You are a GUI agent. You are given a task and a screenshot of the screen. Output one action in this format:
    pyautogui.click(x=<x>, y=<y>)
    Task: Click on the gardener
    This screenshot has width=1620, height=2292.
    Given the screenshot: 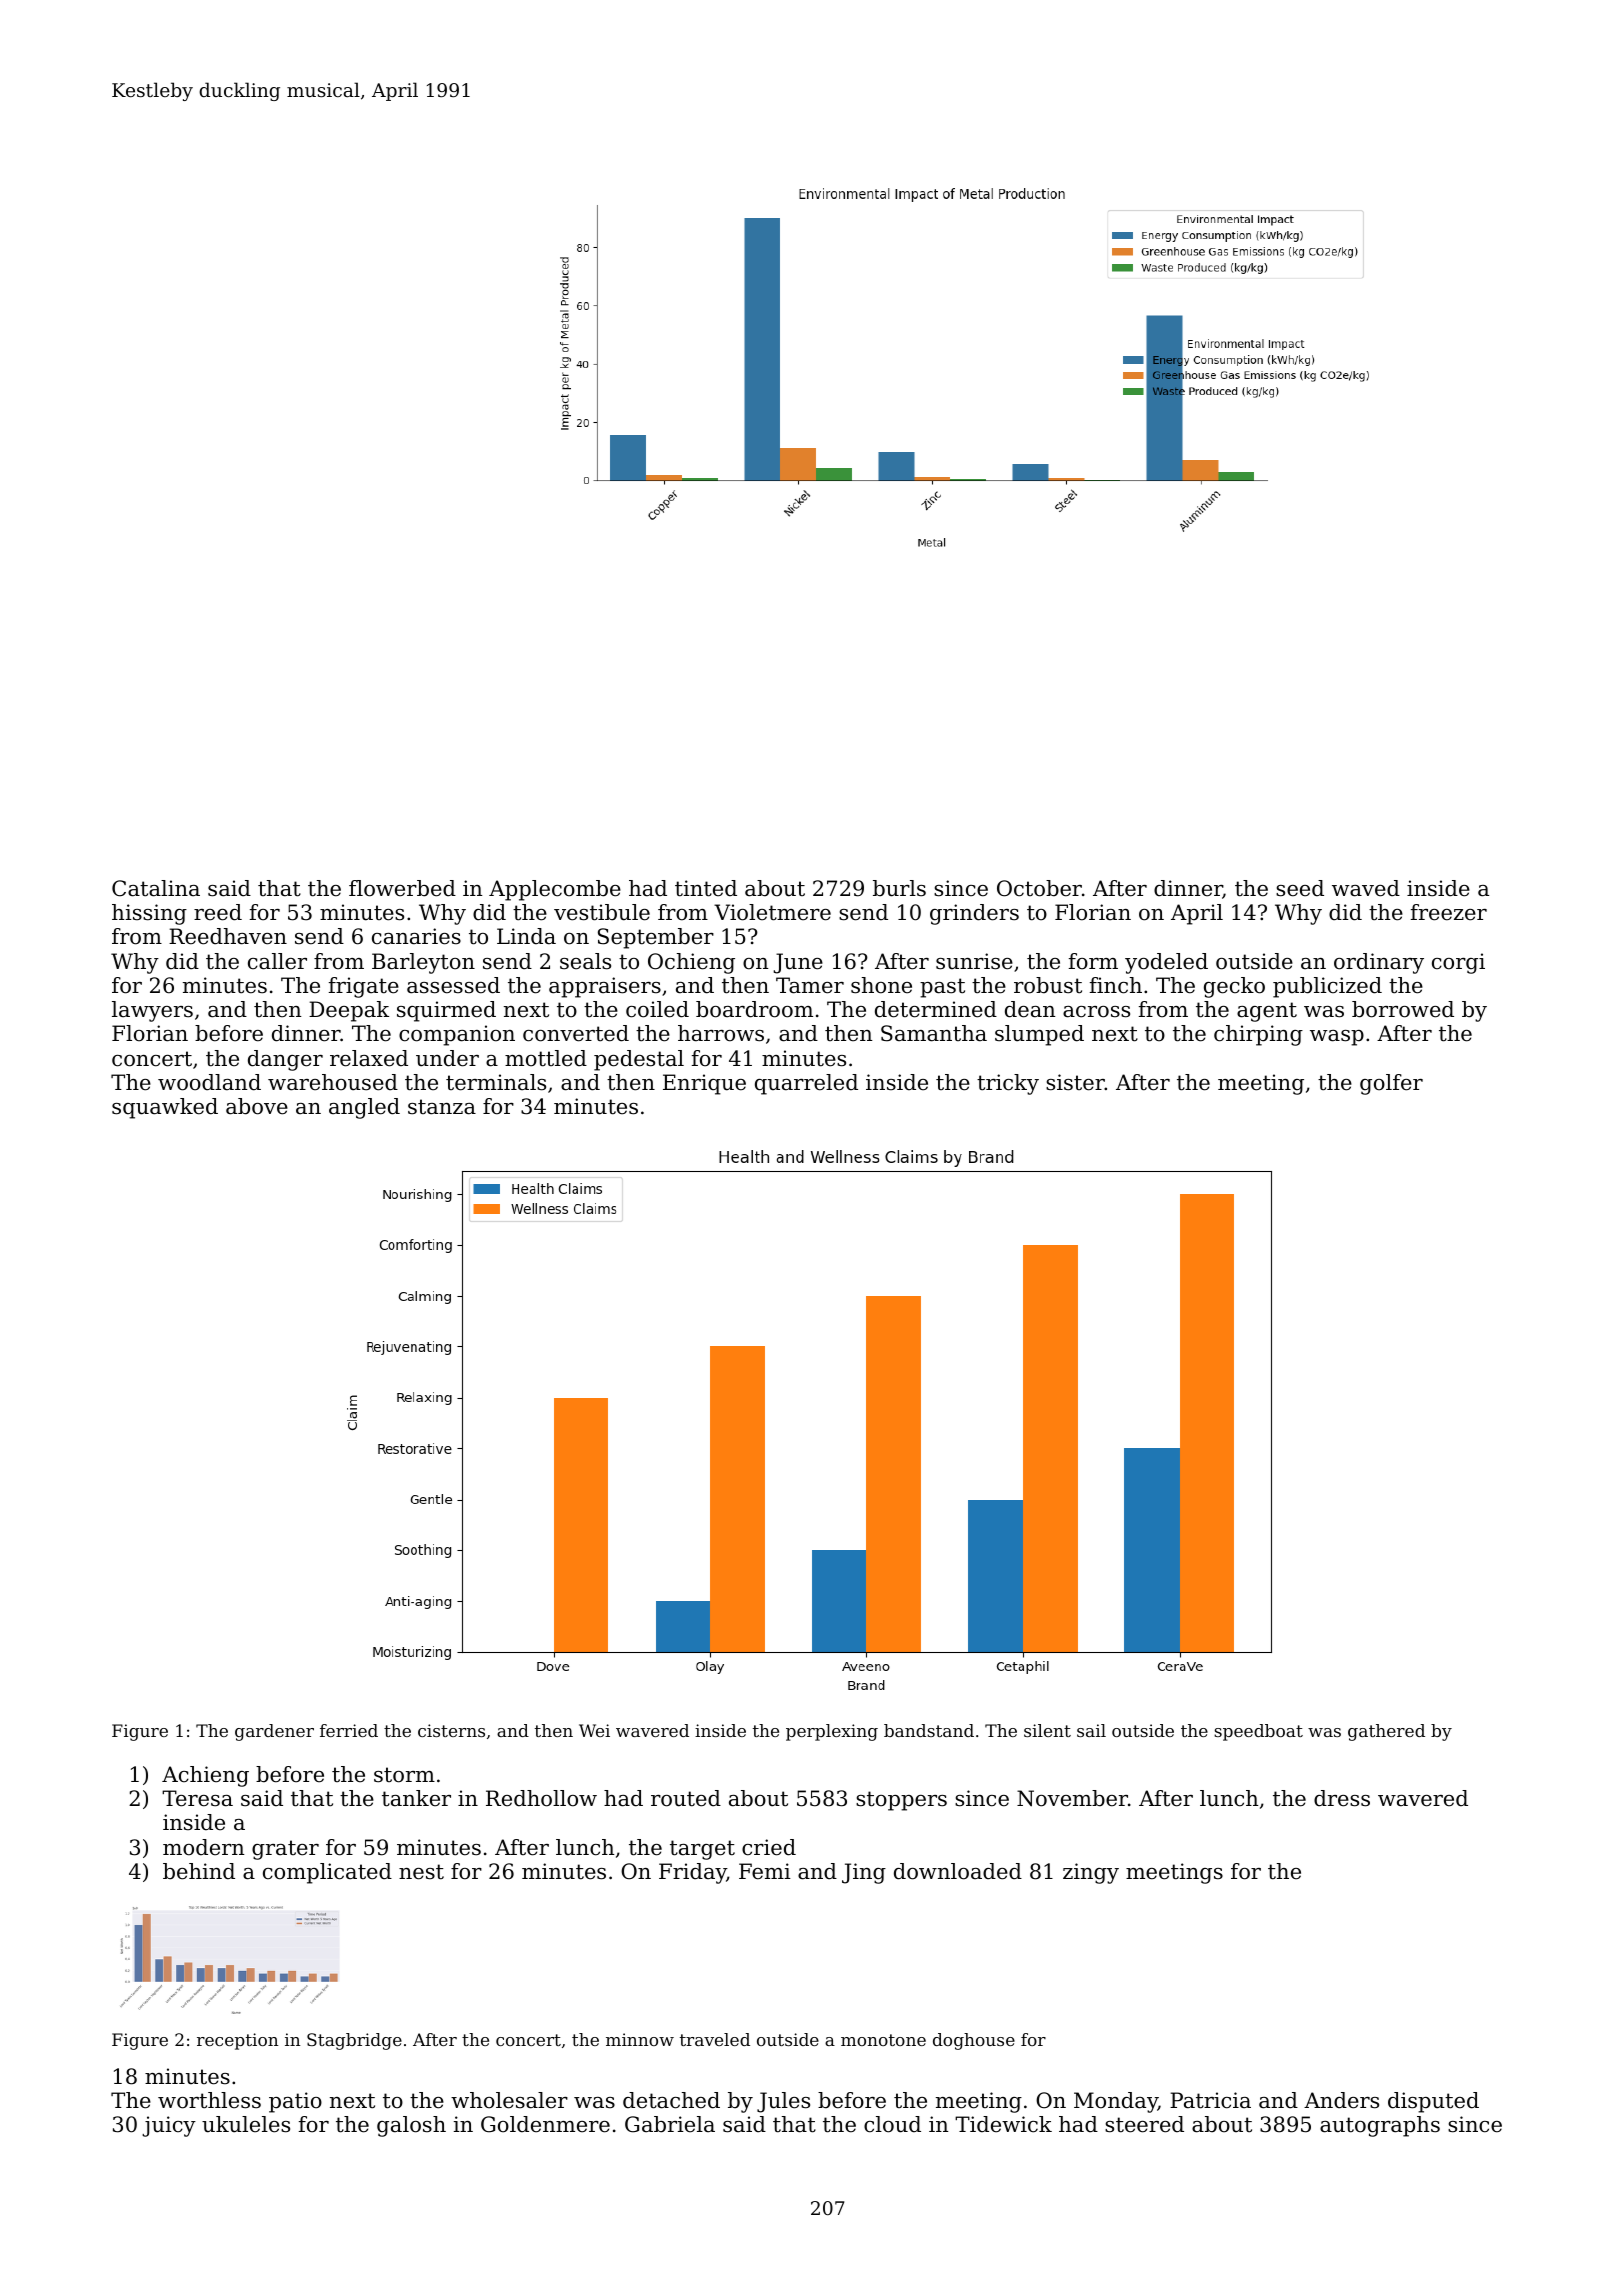 What is the action you would take?
    pyautogui.click(x=274, y=1732)
